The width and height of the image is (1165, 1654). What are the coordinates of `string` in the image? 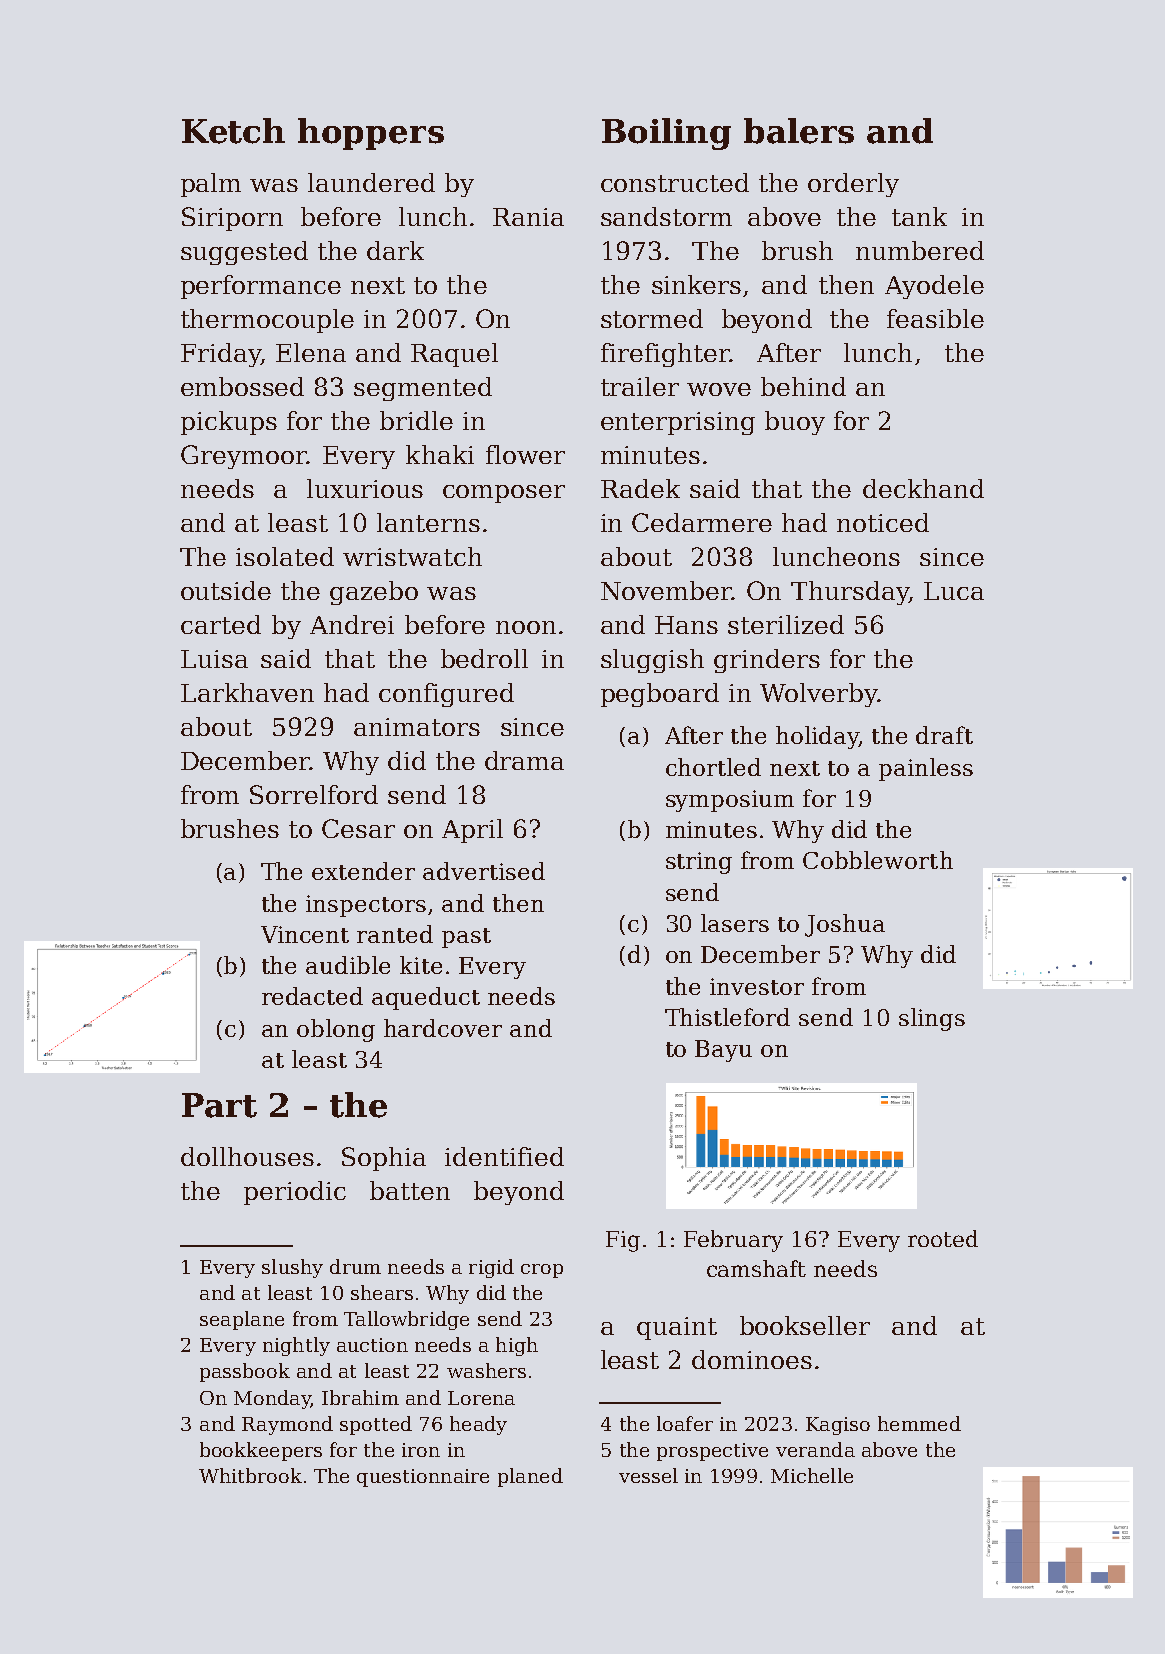 It's located at (699, 863).
